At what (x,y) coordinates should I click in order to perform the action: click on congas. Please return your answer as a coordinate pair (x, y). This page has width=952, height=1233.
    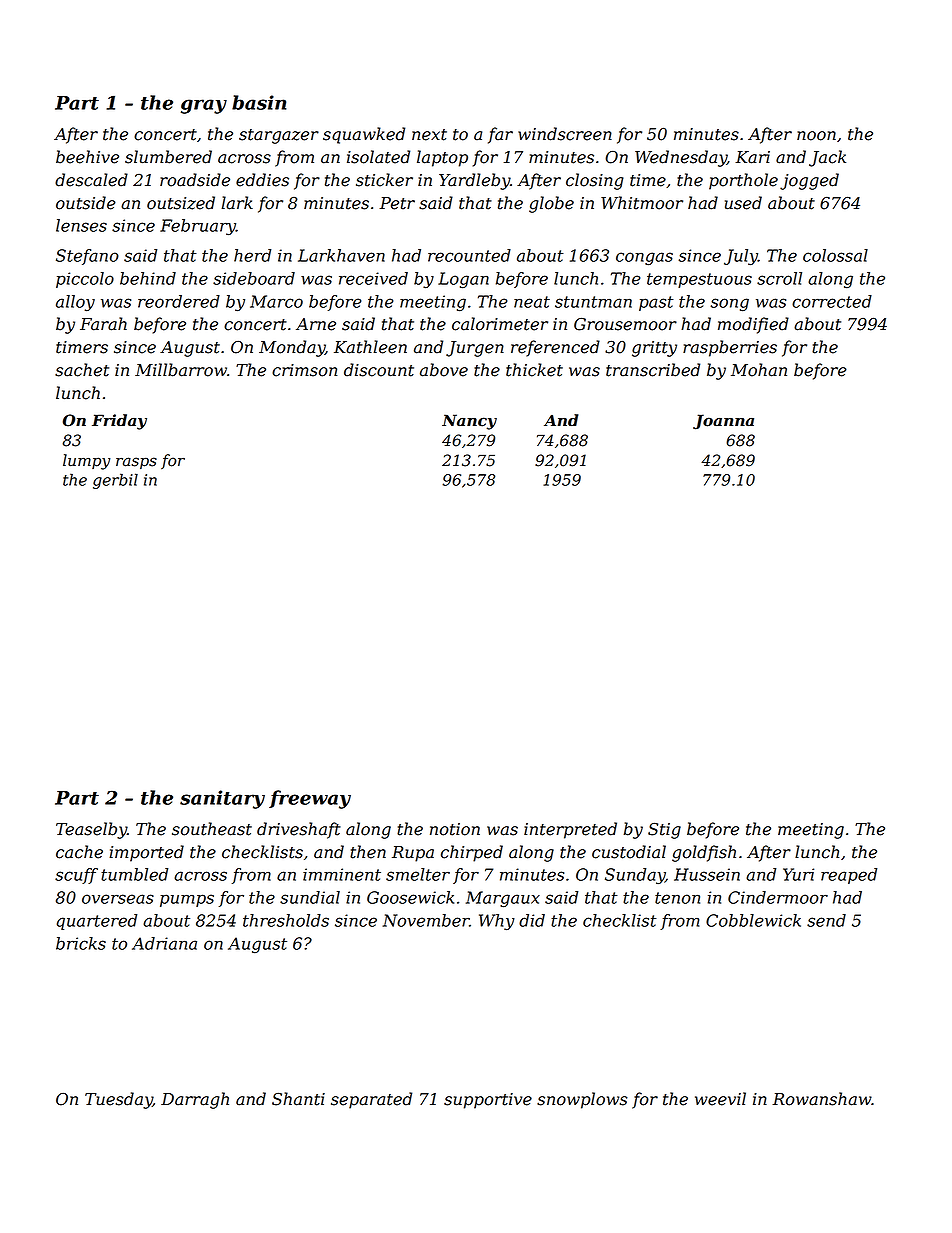
    Looking at the image, I should click on (644, 258).
